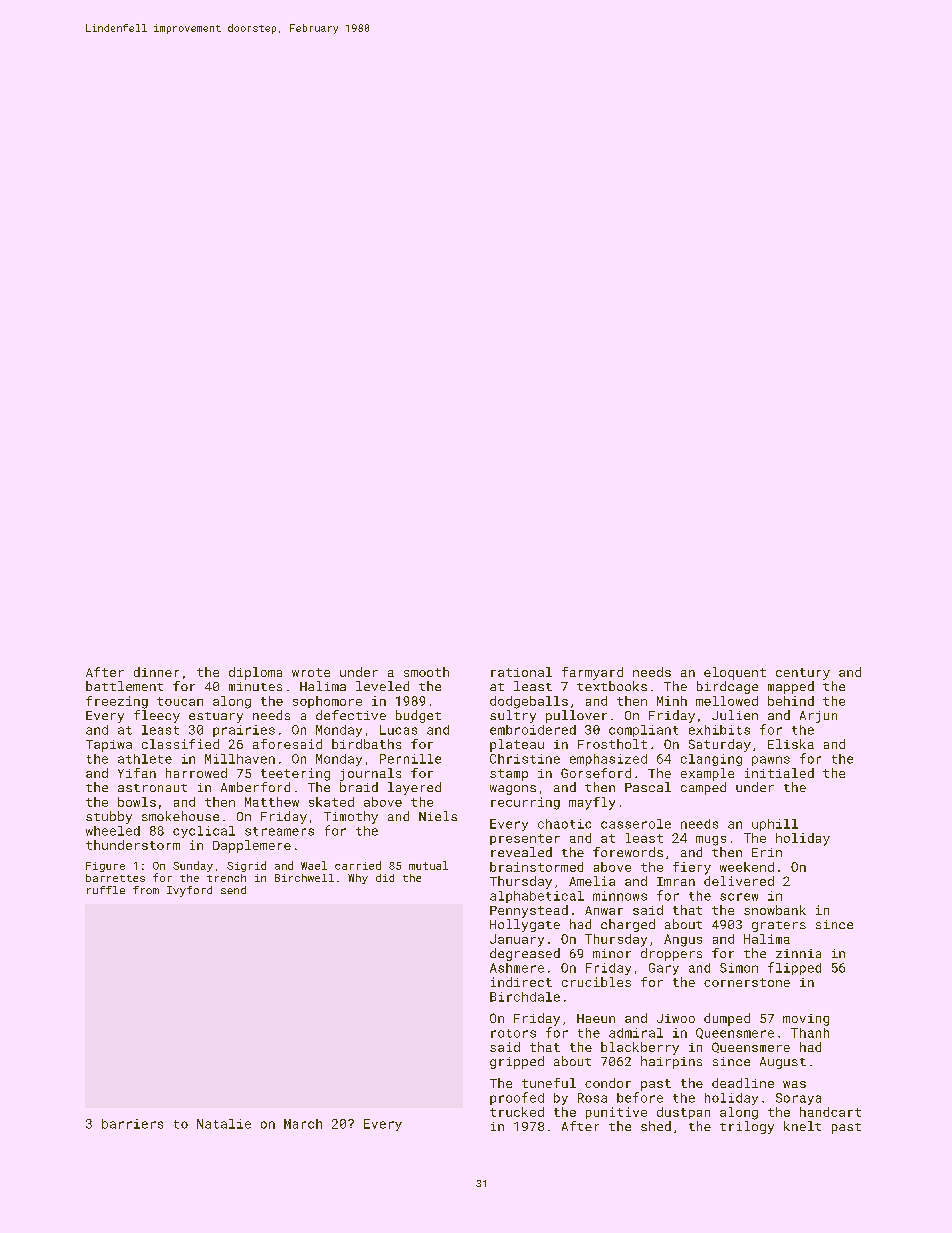 The image size is (952, 1233). What do you see at coordinates (244, 731) in the screenshot?
I see `prairies` at bounding box center [244, 731].
